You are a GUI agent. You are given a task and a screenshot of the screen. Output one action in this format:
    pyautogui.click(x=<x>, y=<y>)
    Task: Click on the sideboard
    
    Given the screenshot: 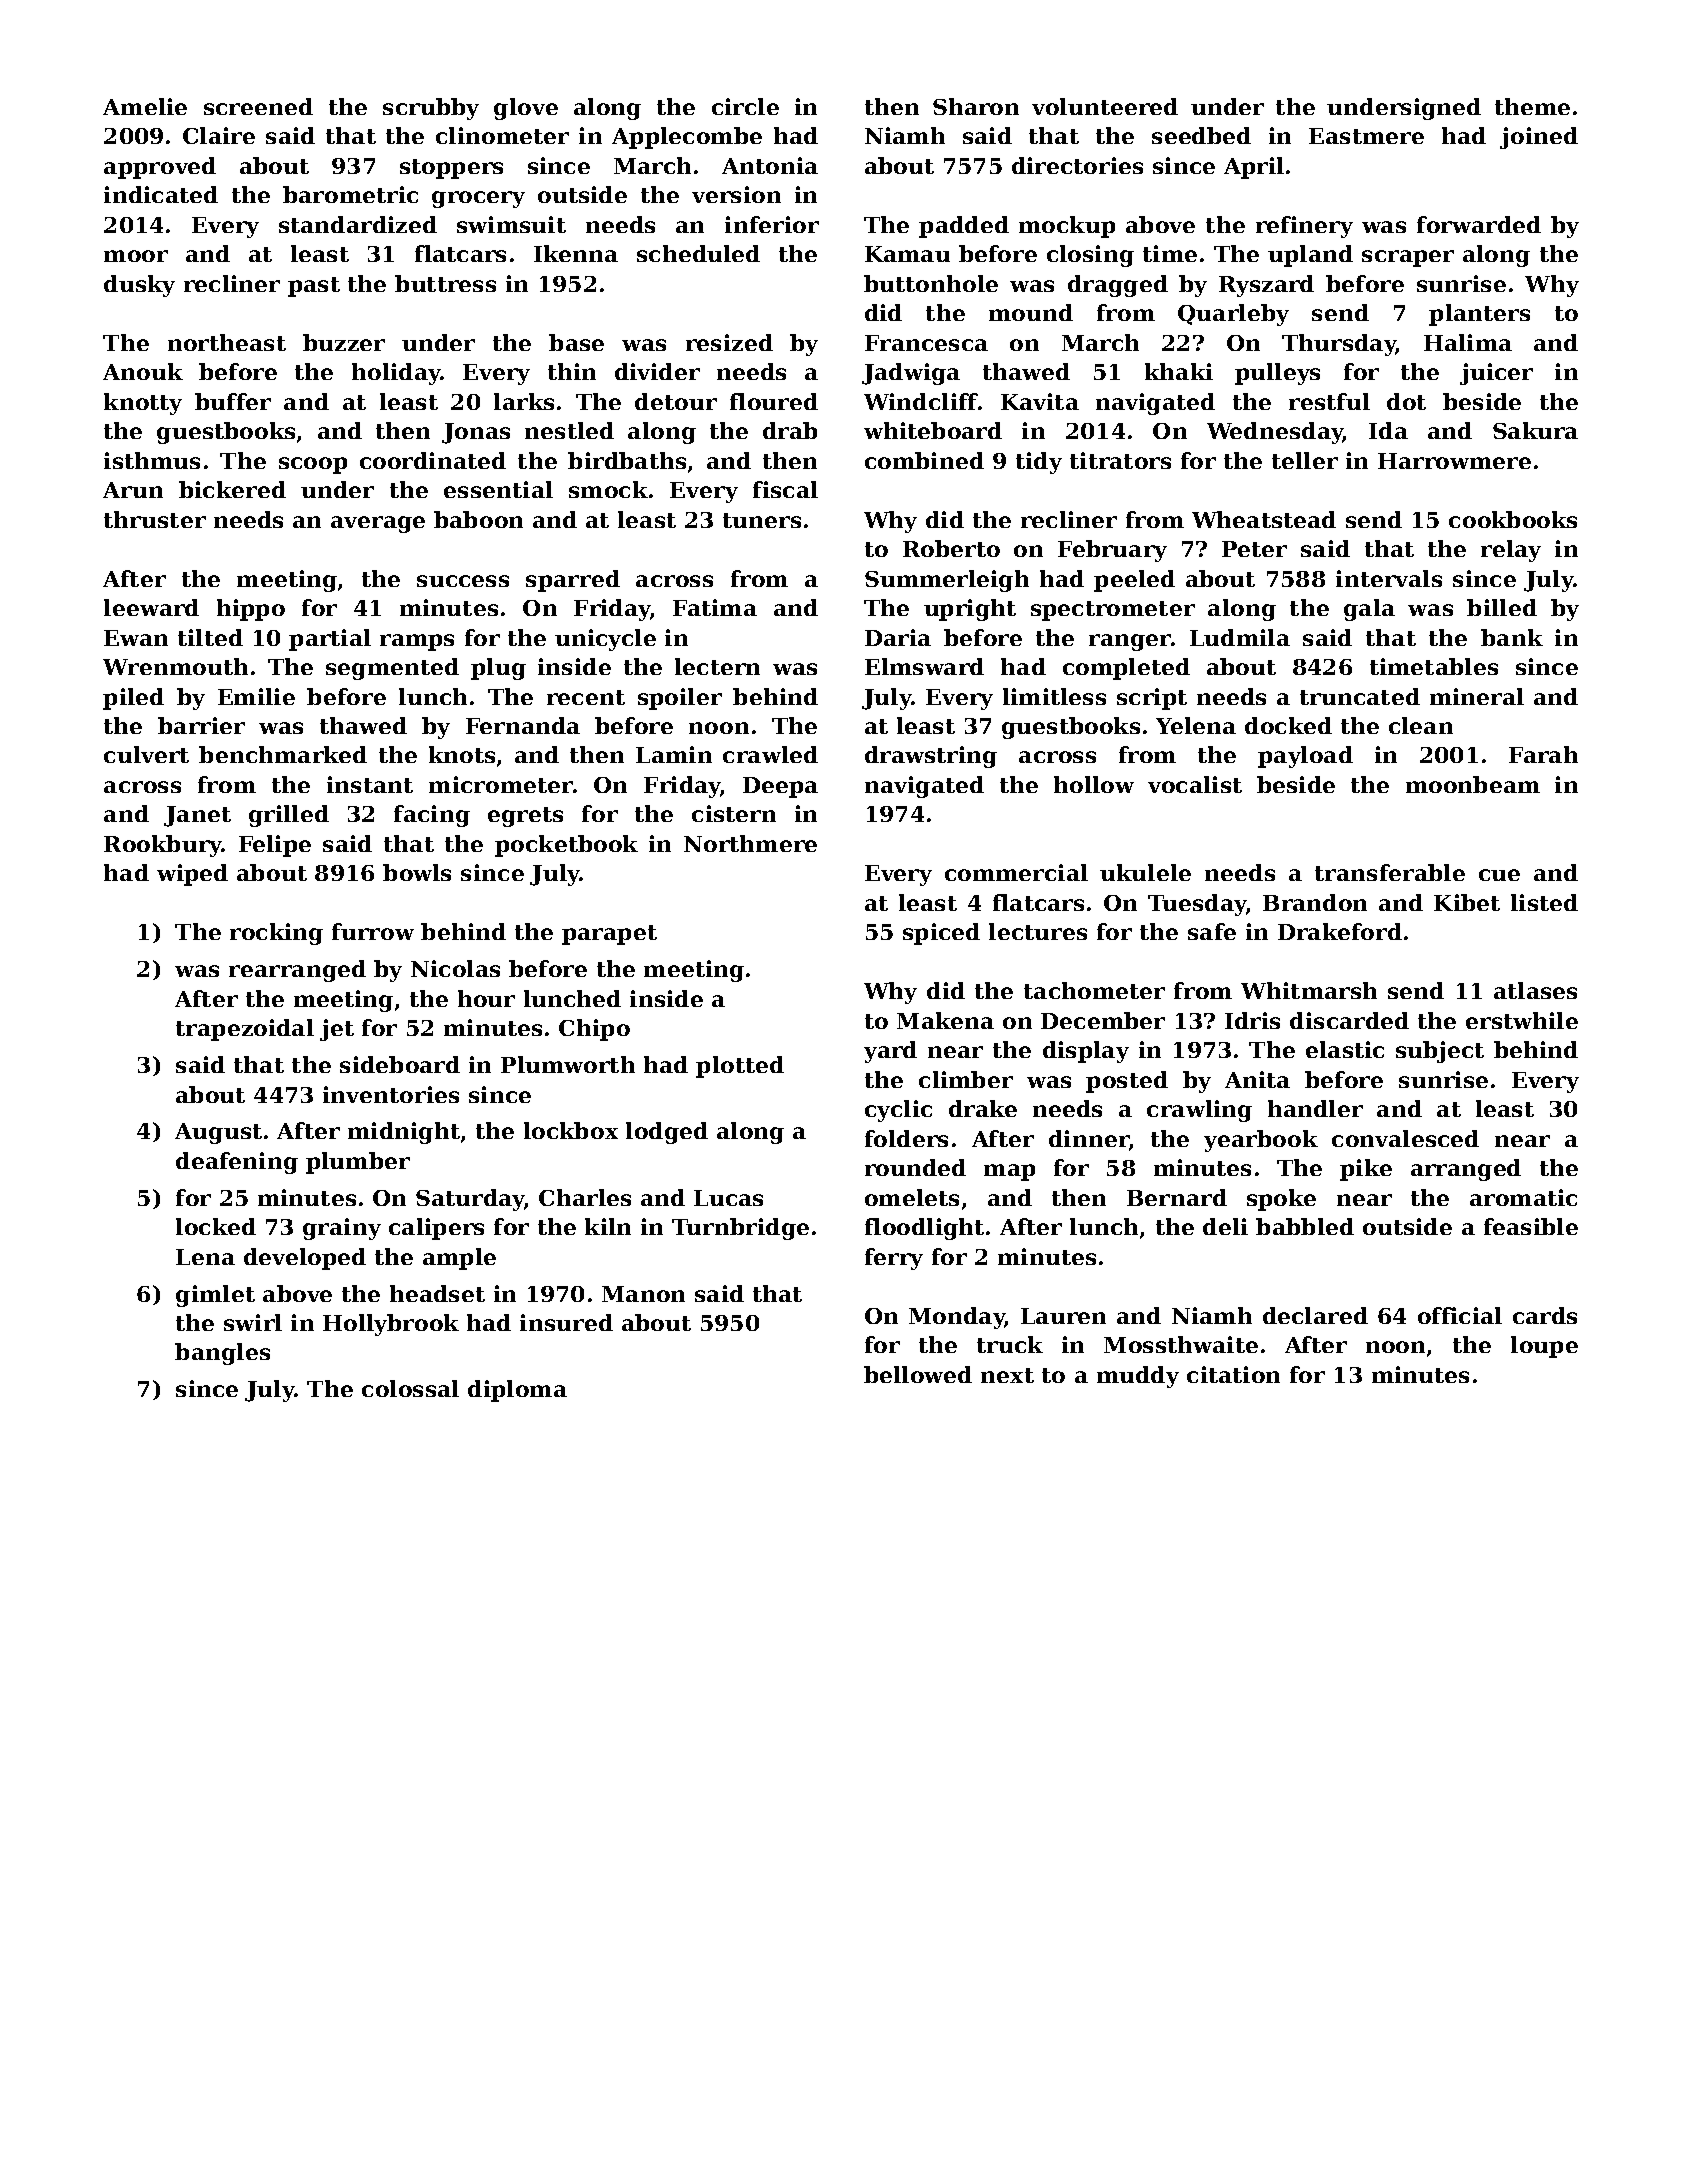 What is the action you would take?
    pyautogui.click(x=400, y=1064)
